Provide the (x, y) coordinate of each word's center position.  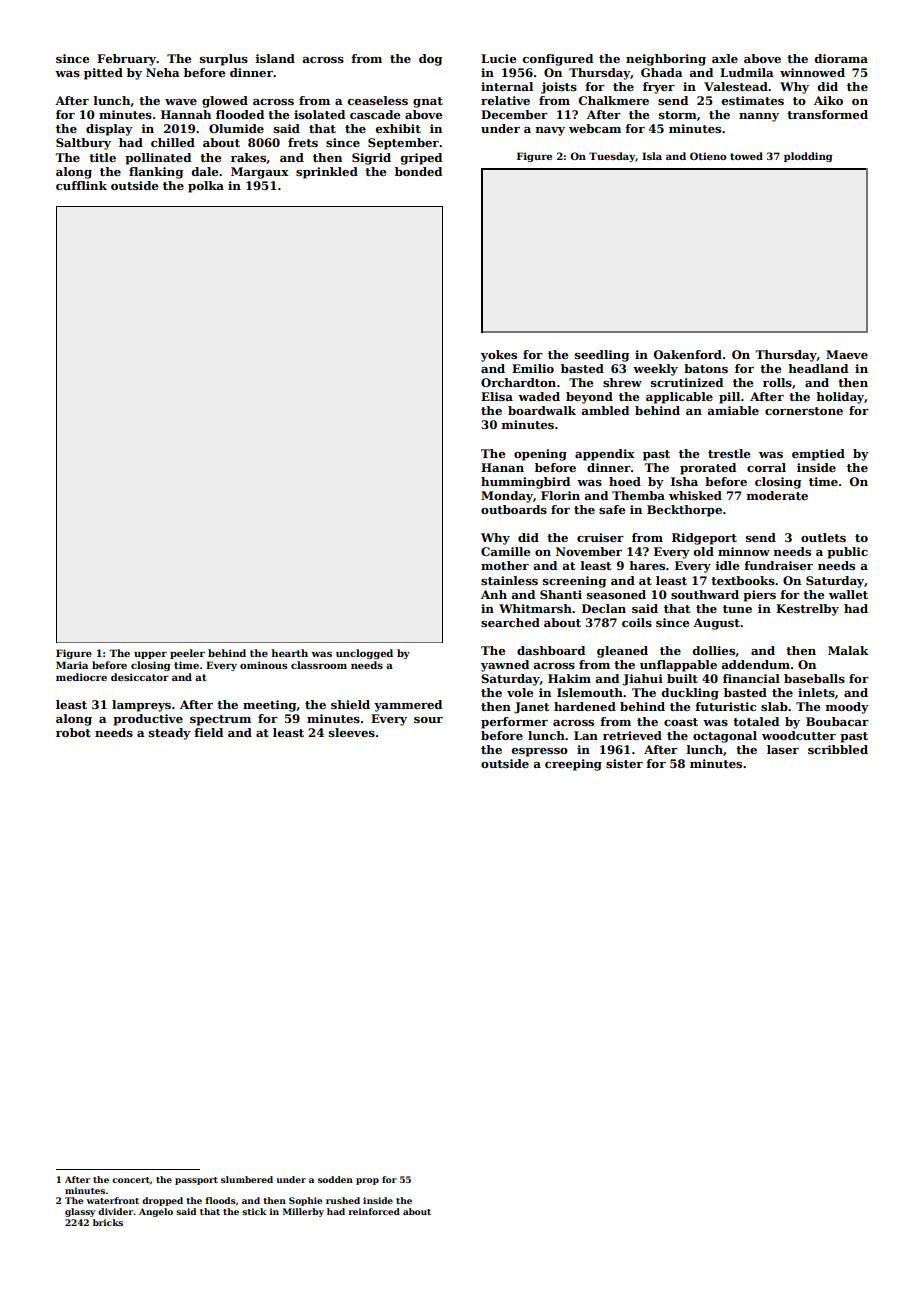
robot (73, 732)
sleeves (352, 732)
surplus (224, 60)
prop (367, 1181)
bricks (108, 1222)
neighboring (666, 60)
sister (624, 763)
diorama (841, 58)
